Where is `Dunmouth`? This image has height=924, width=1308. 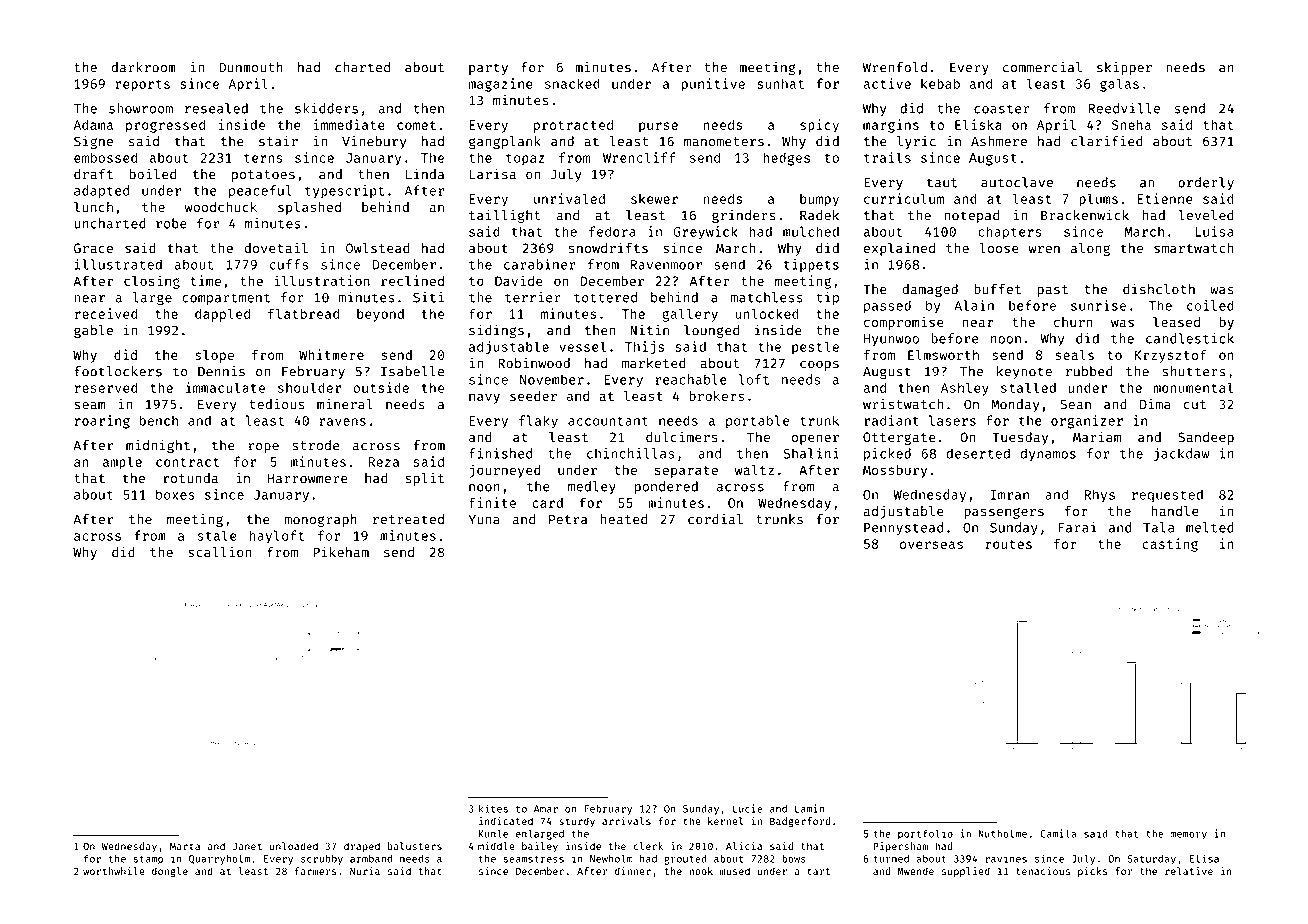 Dunmouth is located at coordinates (251, 67).
